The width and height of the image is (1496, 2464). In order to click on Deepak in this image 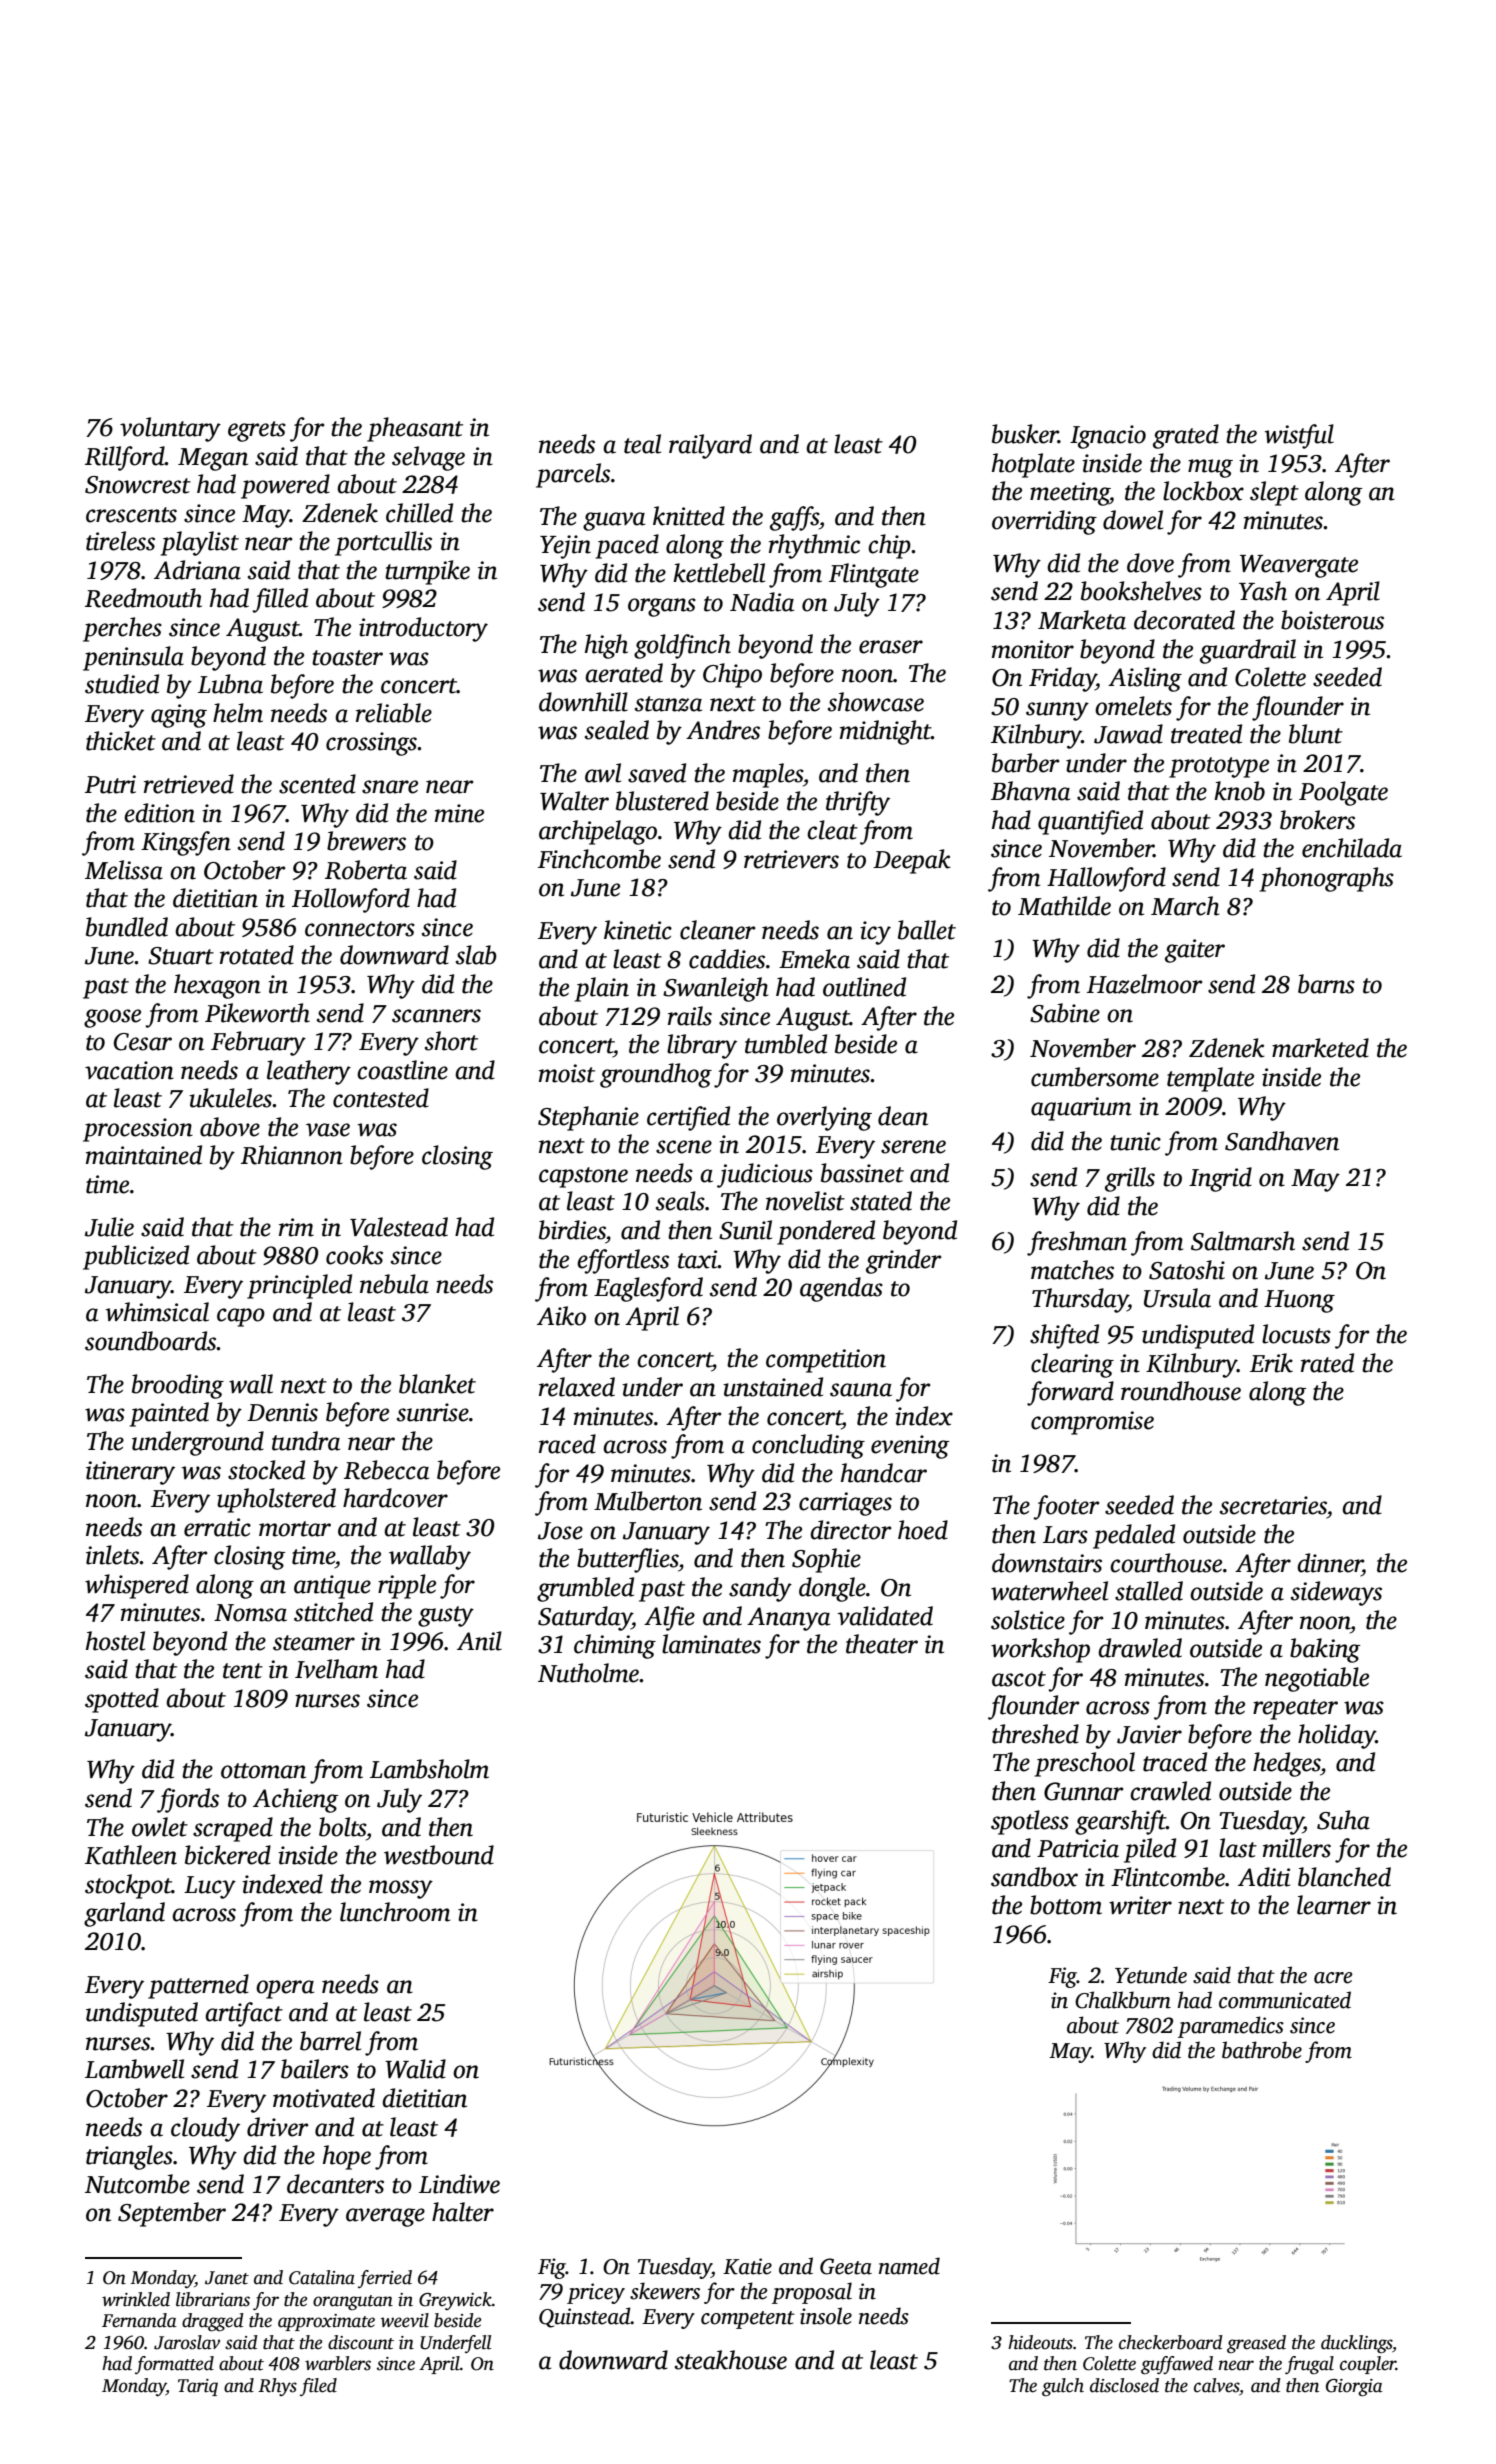, I will do `click(912, 861)`.
